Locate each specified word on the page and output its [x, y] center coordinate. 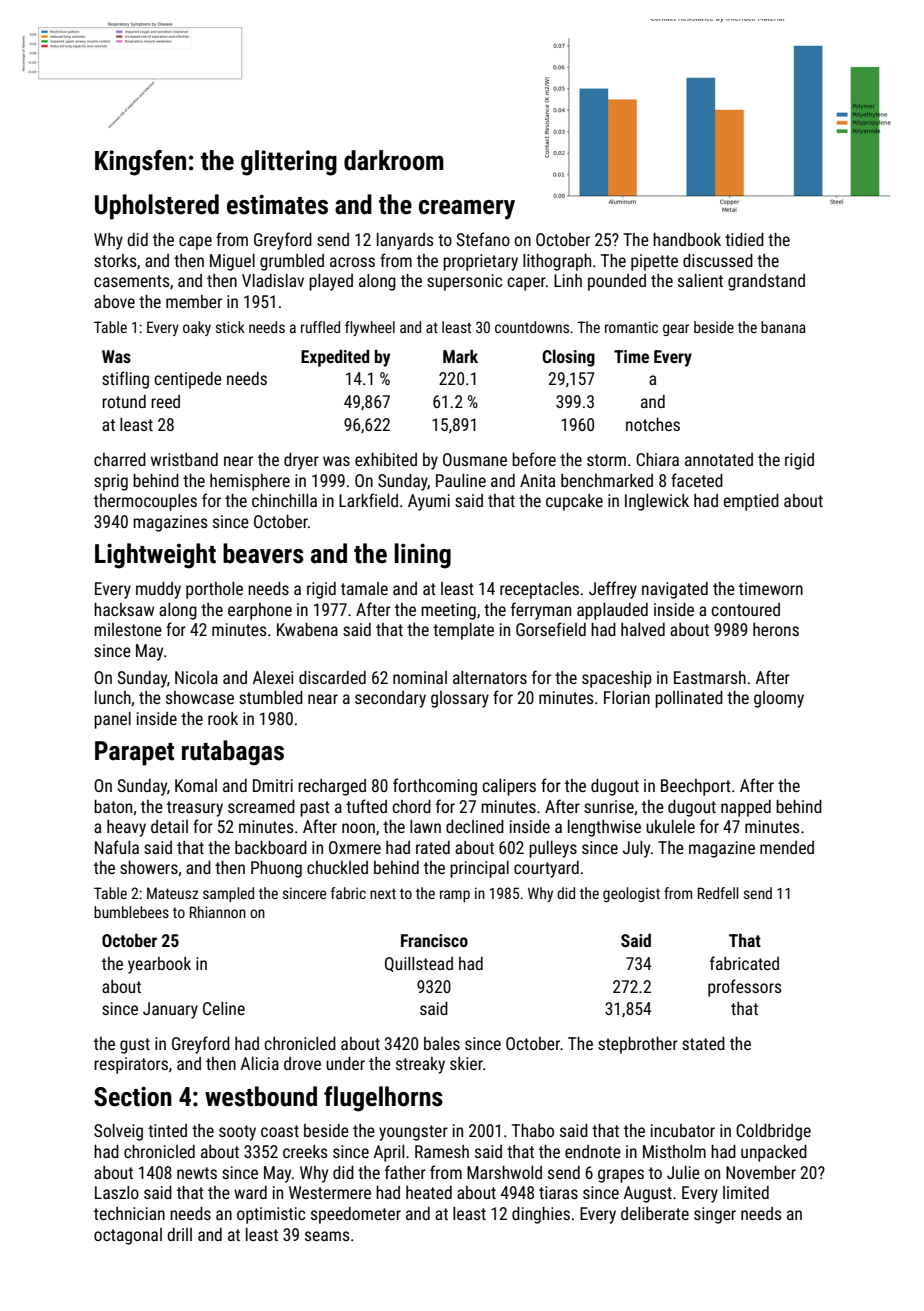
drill [179, 1234]
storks [115, 260]
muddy [158, 590]
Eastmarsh [710, 677]
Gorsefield [551, 629]
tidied [744, 239]
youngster [413, 1133]
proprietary [480, 262]
